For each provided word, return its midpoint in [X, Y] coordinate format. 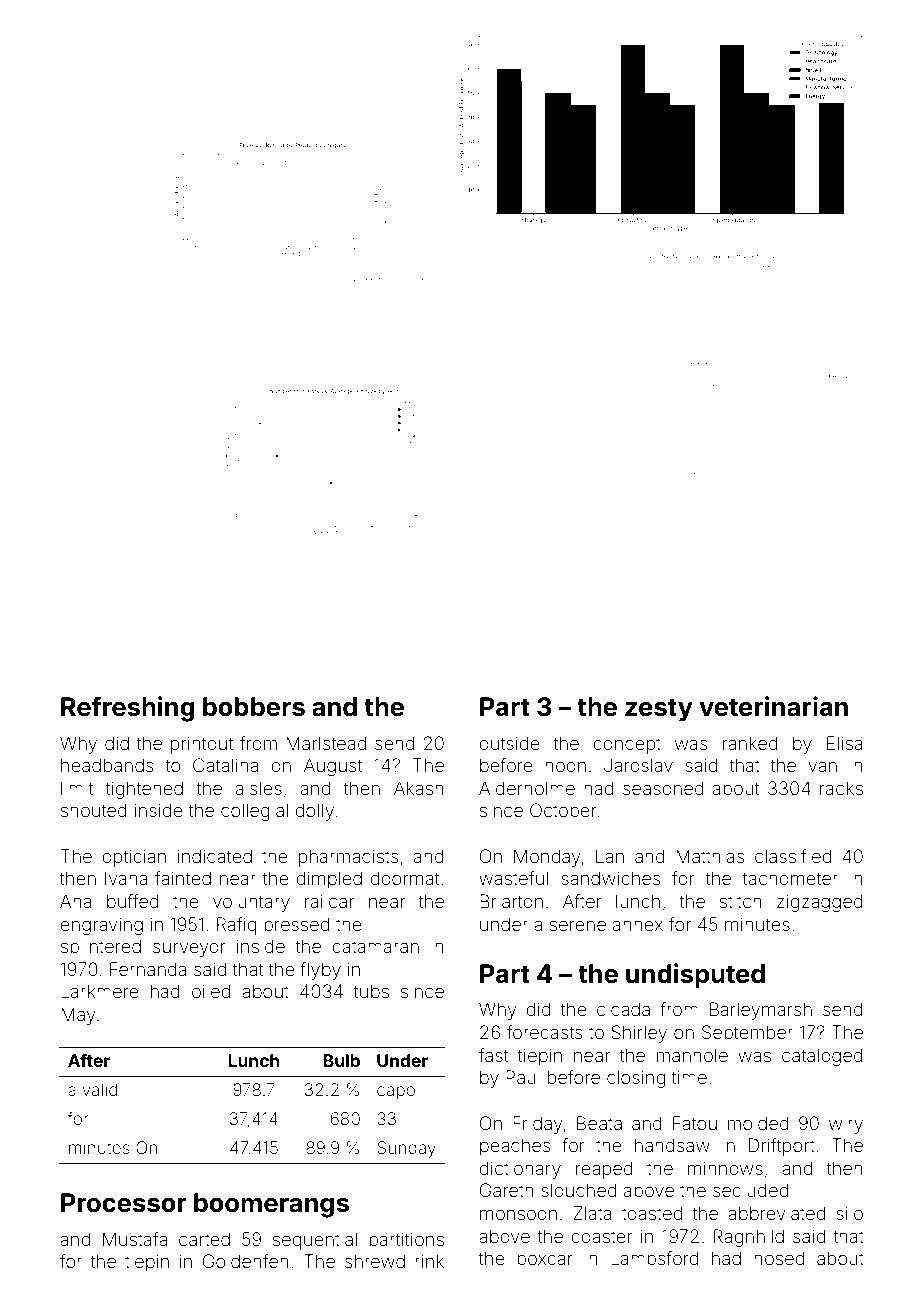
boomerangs [271, 1205]
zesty [659, 710]
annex [638, 926]
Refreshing [128, 709]
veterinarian [773, 706]
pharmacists [349, 858]
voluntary [251, 903]
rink [429, 1261]
